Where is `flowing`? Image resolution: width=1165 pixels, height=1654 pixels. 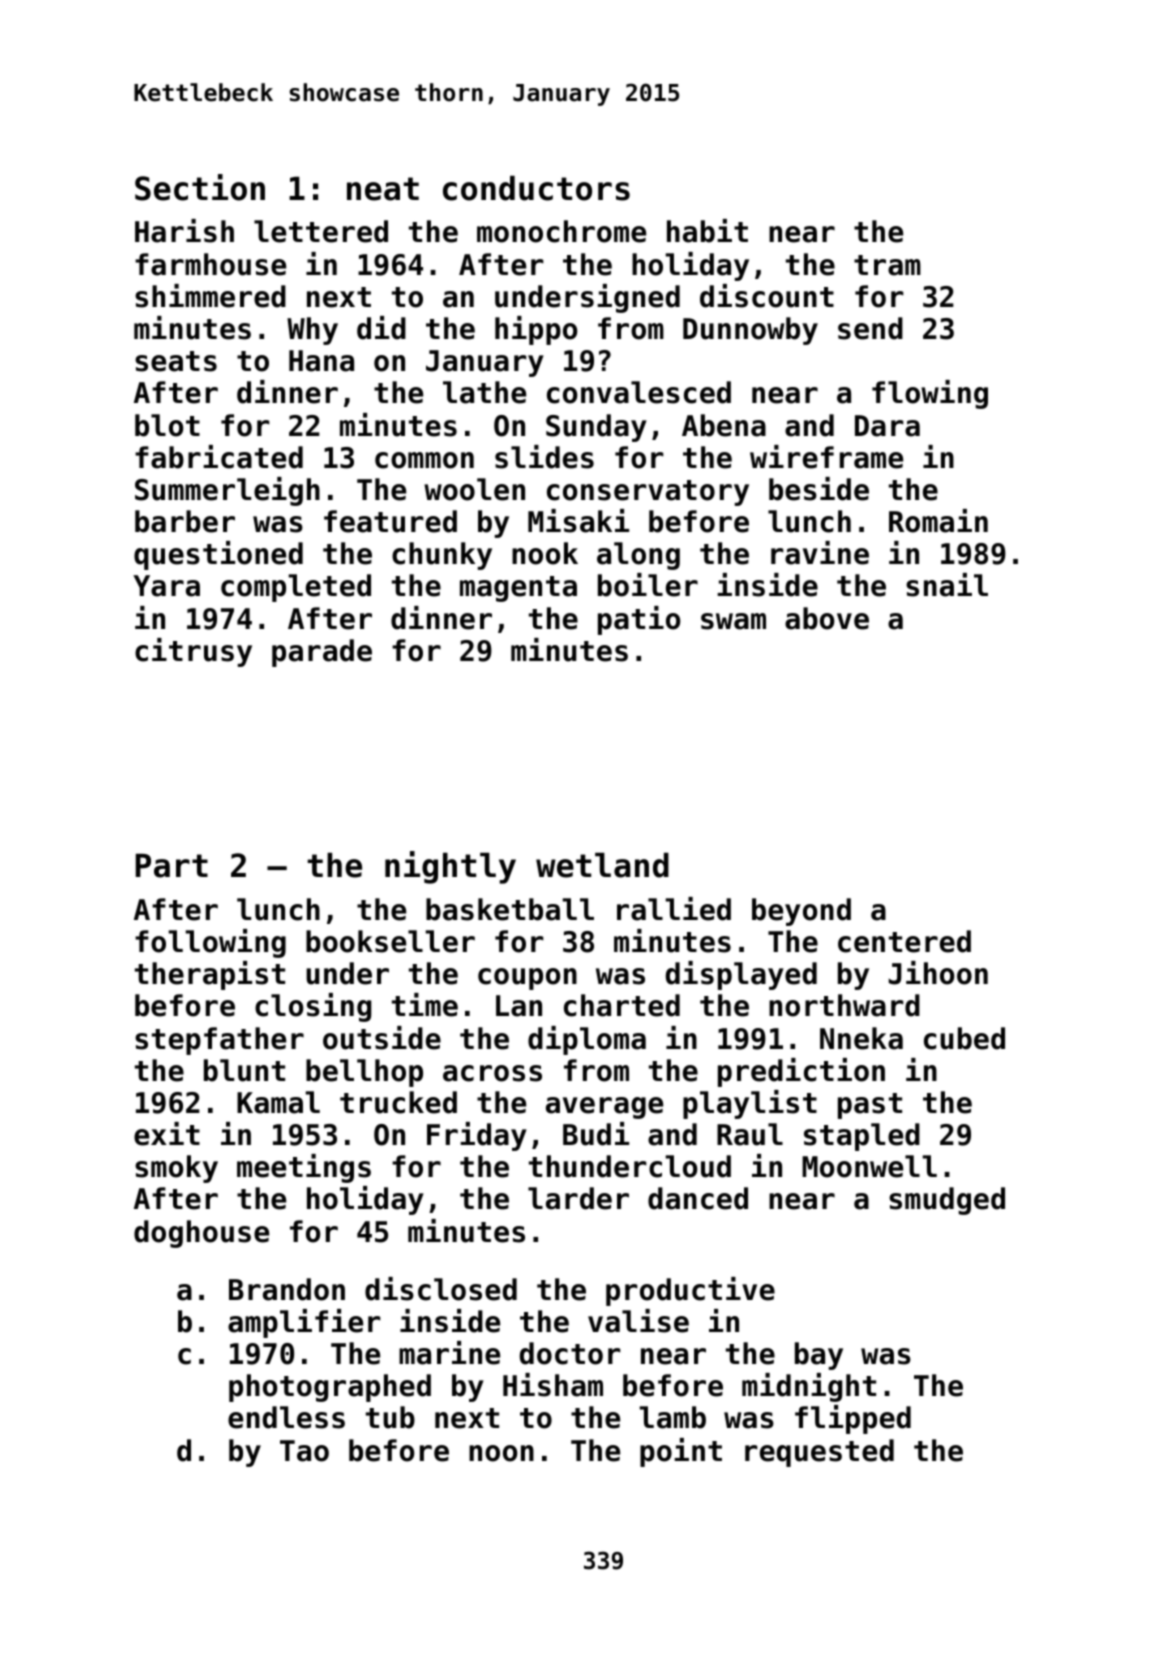
flowing is located at coordinates (930, 394).
